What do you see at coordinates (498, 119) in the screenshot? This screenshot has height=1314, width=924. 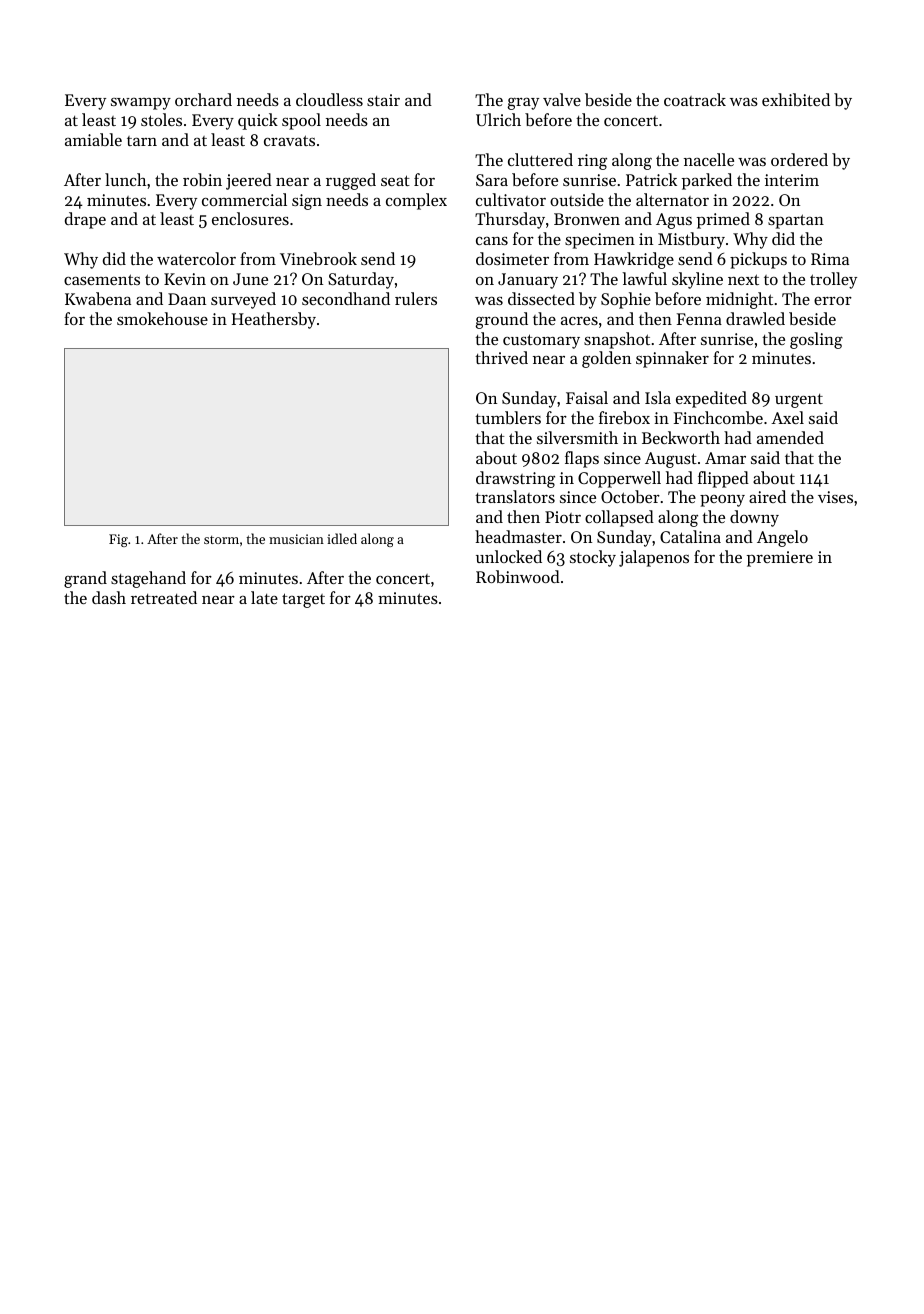 I see `Ulrich` at bounding box center [498, 119].
